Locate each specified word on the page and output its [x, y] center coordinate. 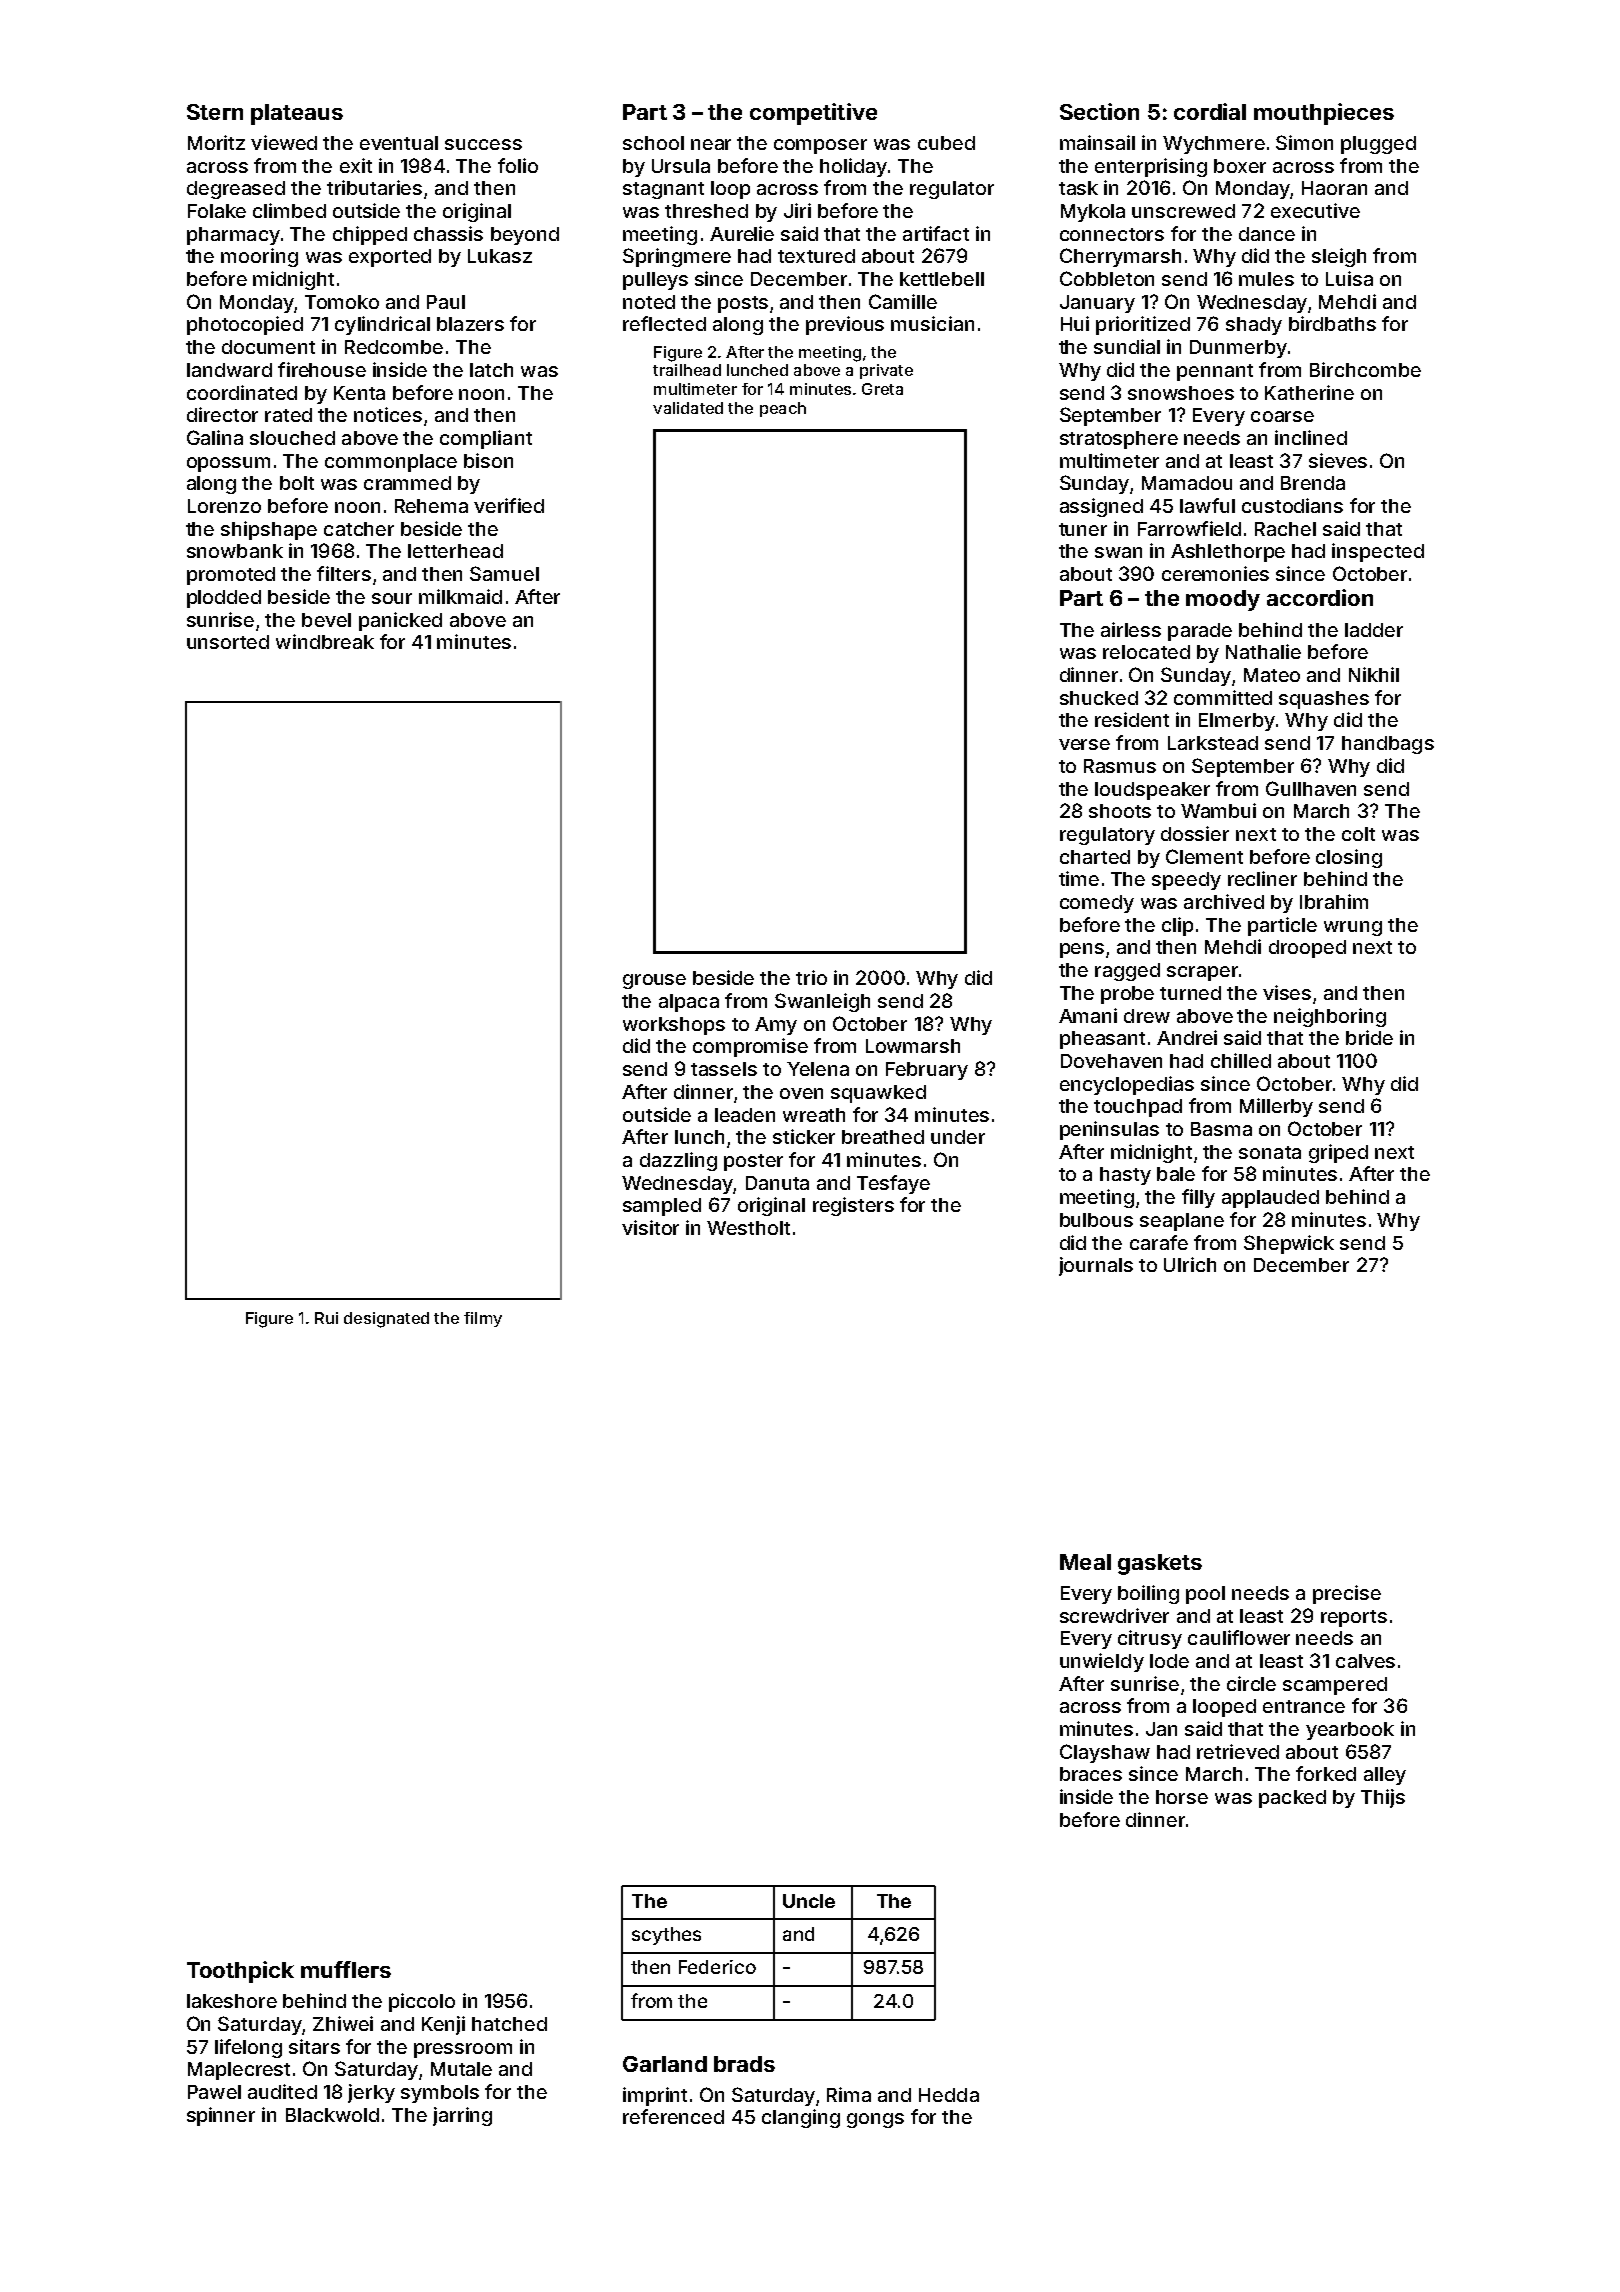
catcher [359, 529]
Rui [326, 1318]
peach [783, 409]
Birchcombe [1365, 369]
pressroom [463, 2050]
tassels [724, 1069]
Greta [882, 389]
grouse [654, 981]
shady [1254, 326]
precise [1347, 1594]
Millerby [1276, 1107]
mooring [259, 257]
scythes [666, 1936]
